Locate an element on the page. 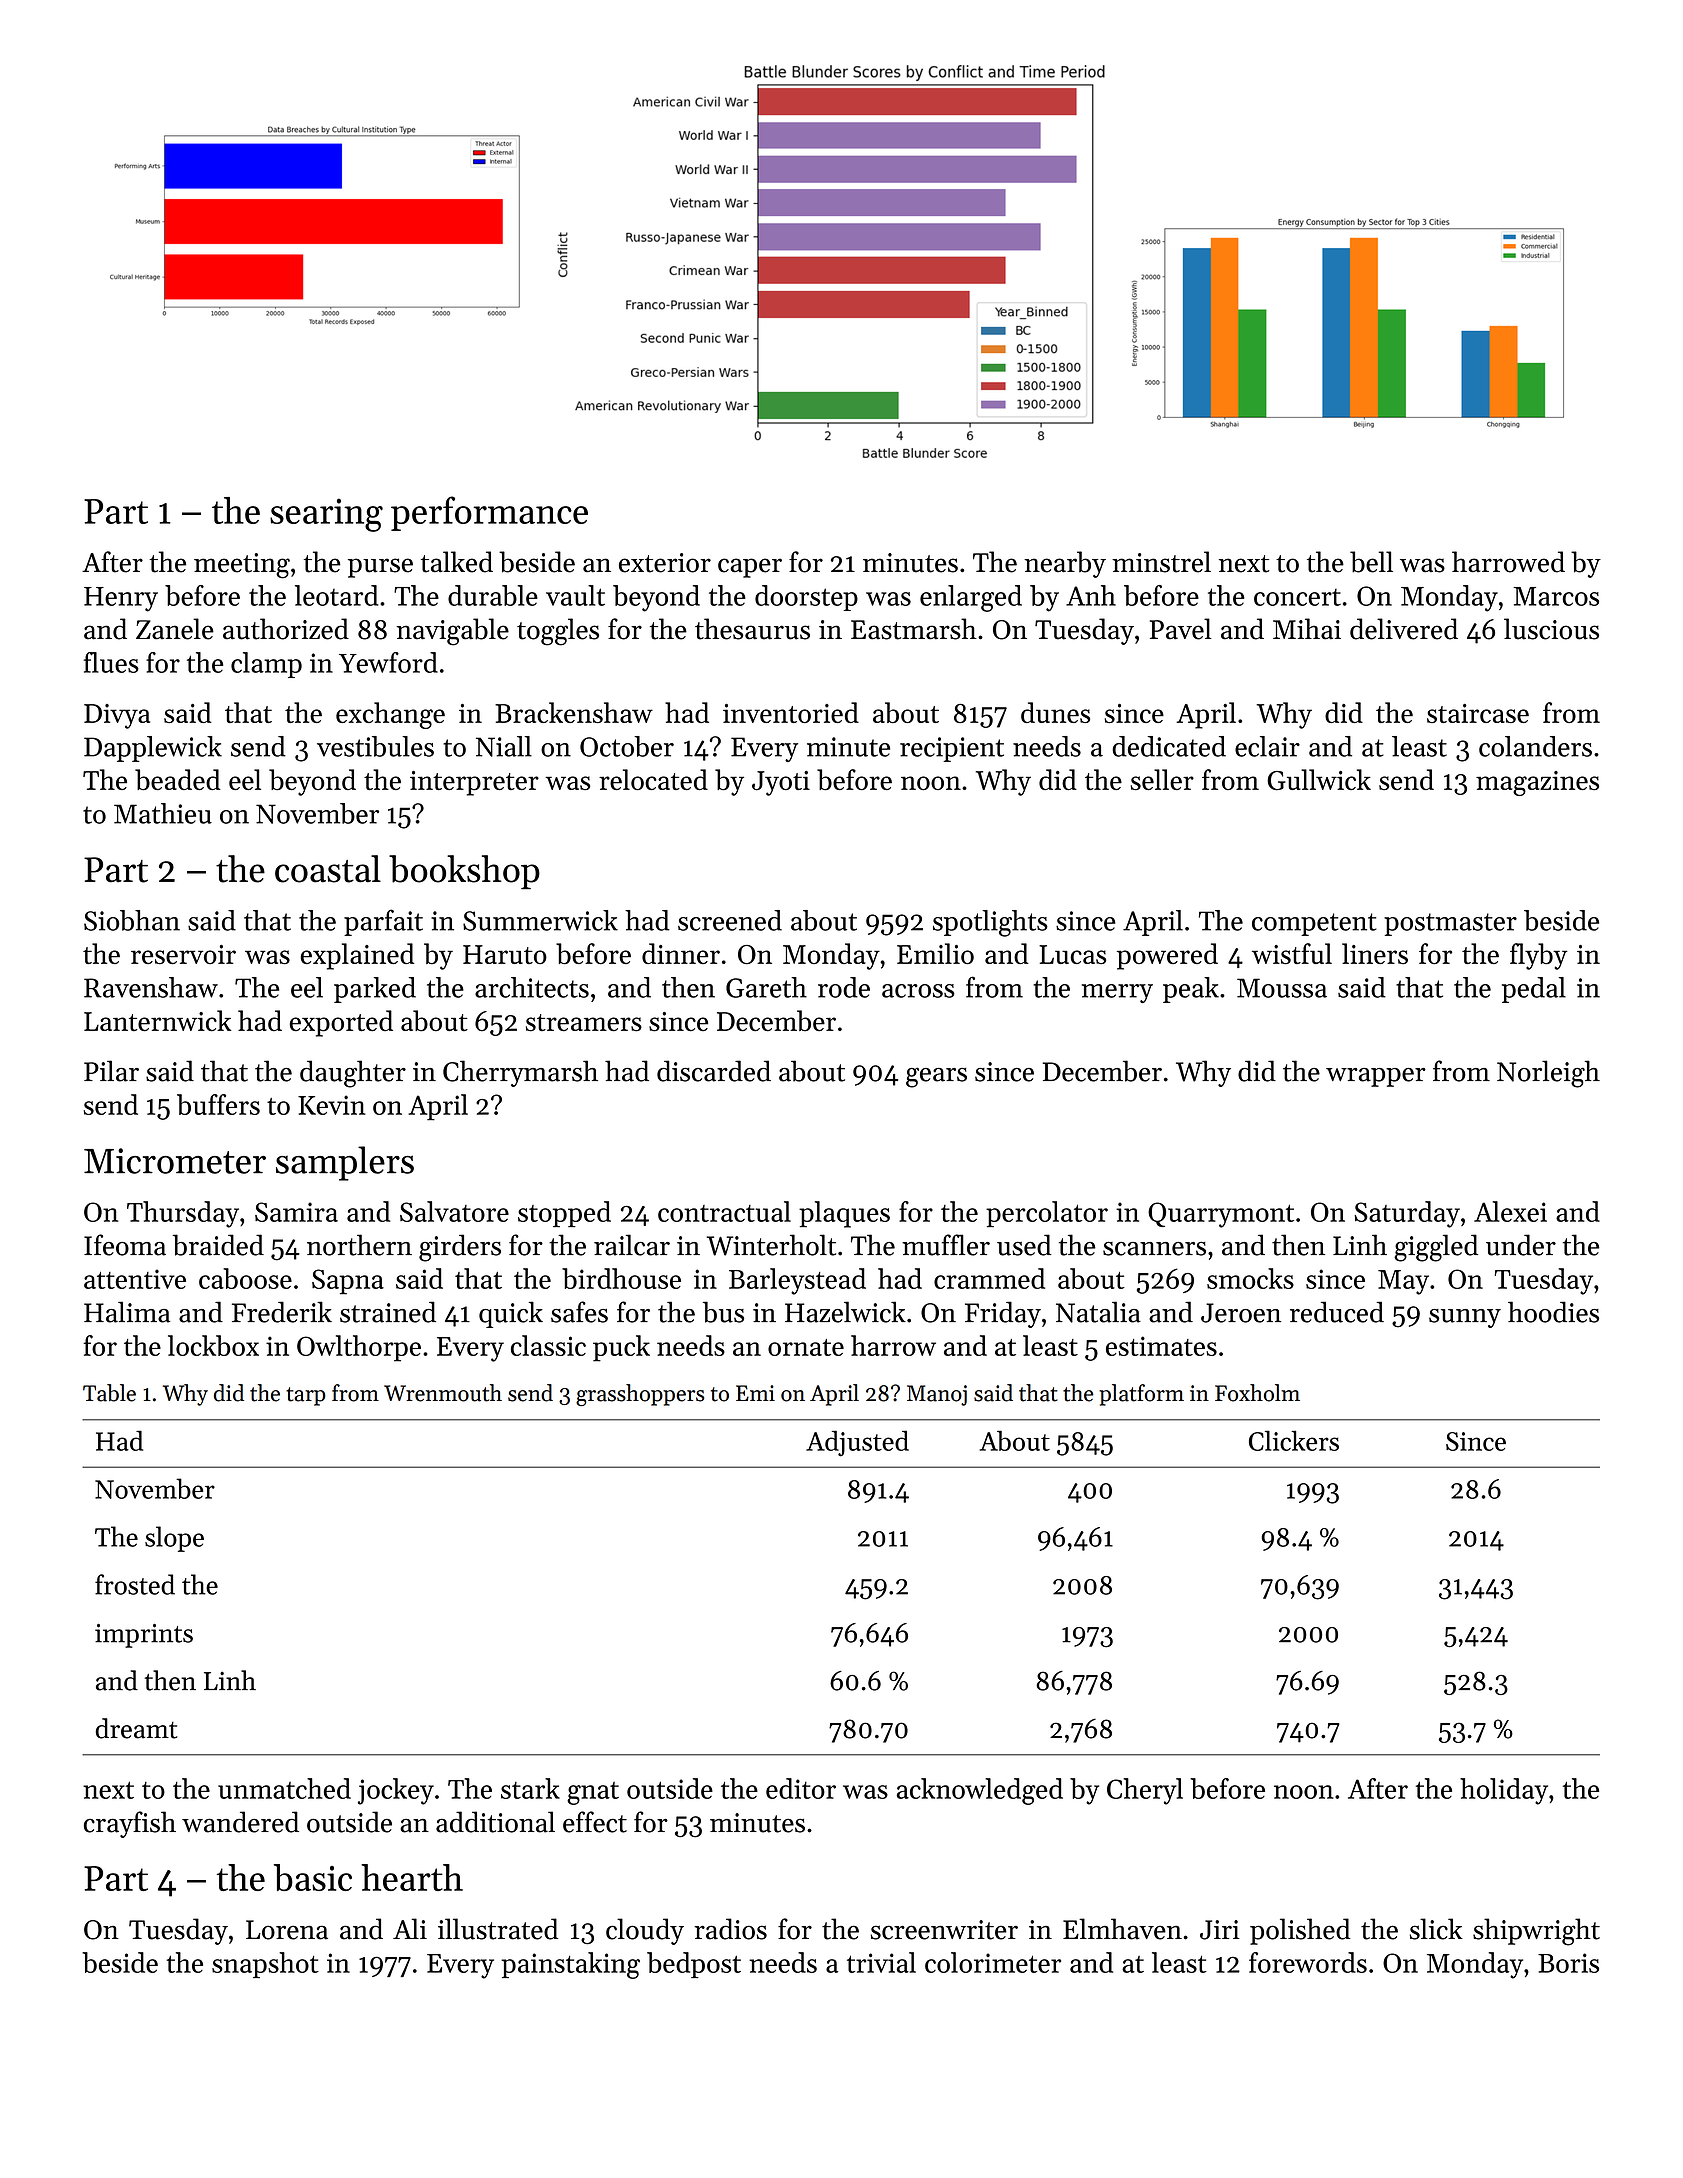 The image size is (1683, 2178). caper is located at coordinates (750, 568).
